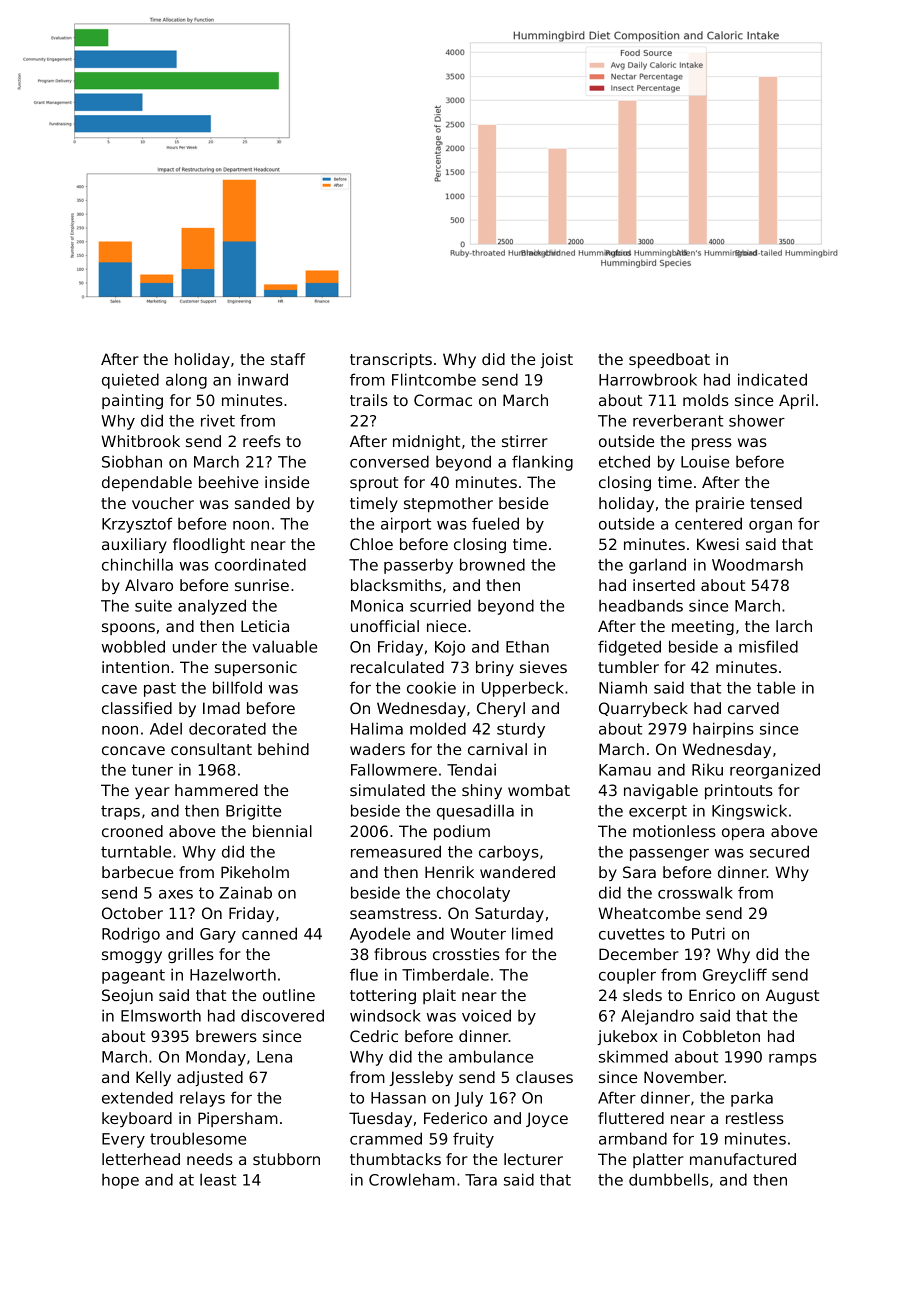 Image resolution: width=924 pixels, height=1308 pixels. Describe the element at coordinates (625, 770) in the image. I see `Kamau` at that location.
